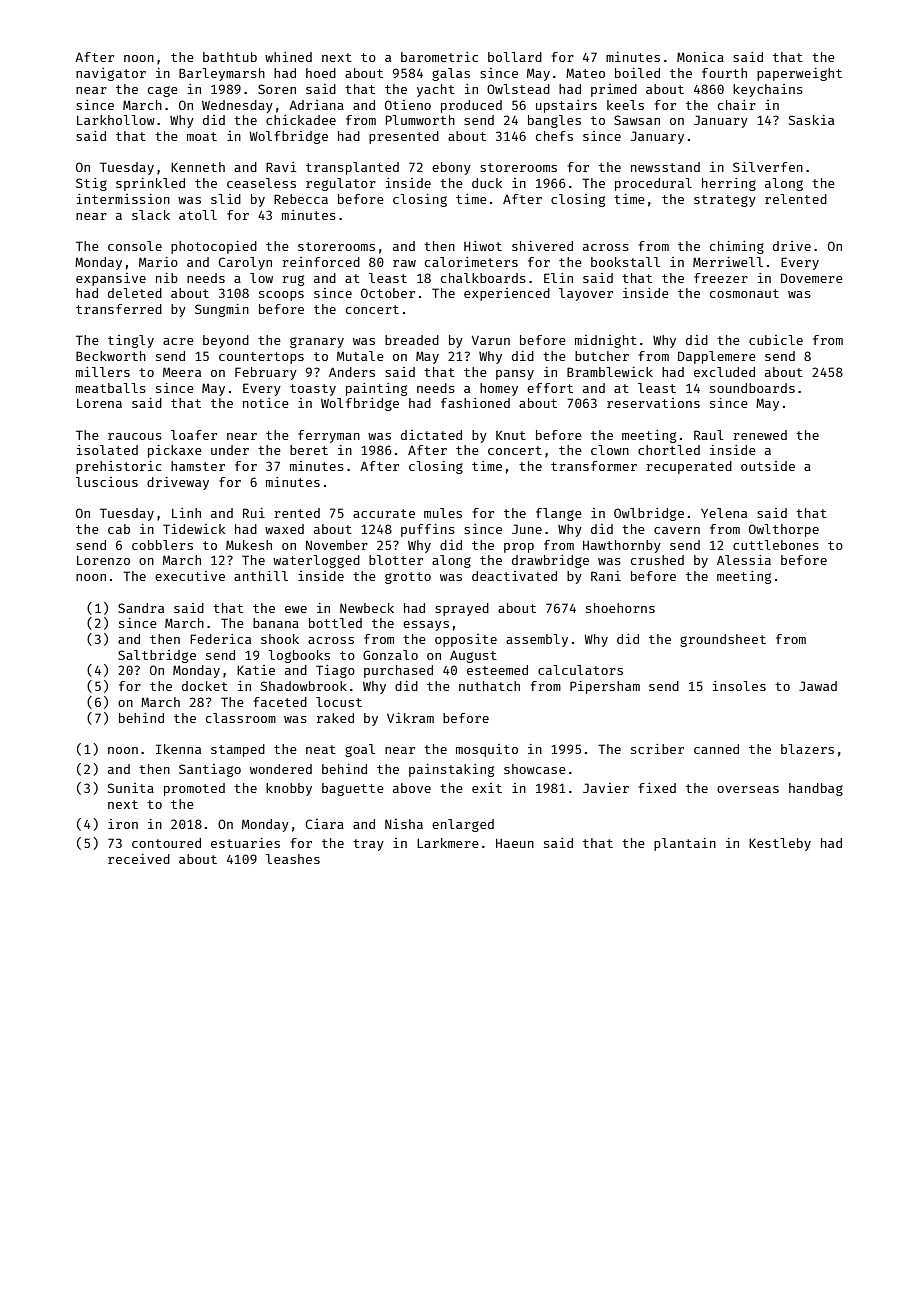 Image resolution: width=924 pixels, height=1308 pixels. I want to click on recuperated, so click(689, 467).
